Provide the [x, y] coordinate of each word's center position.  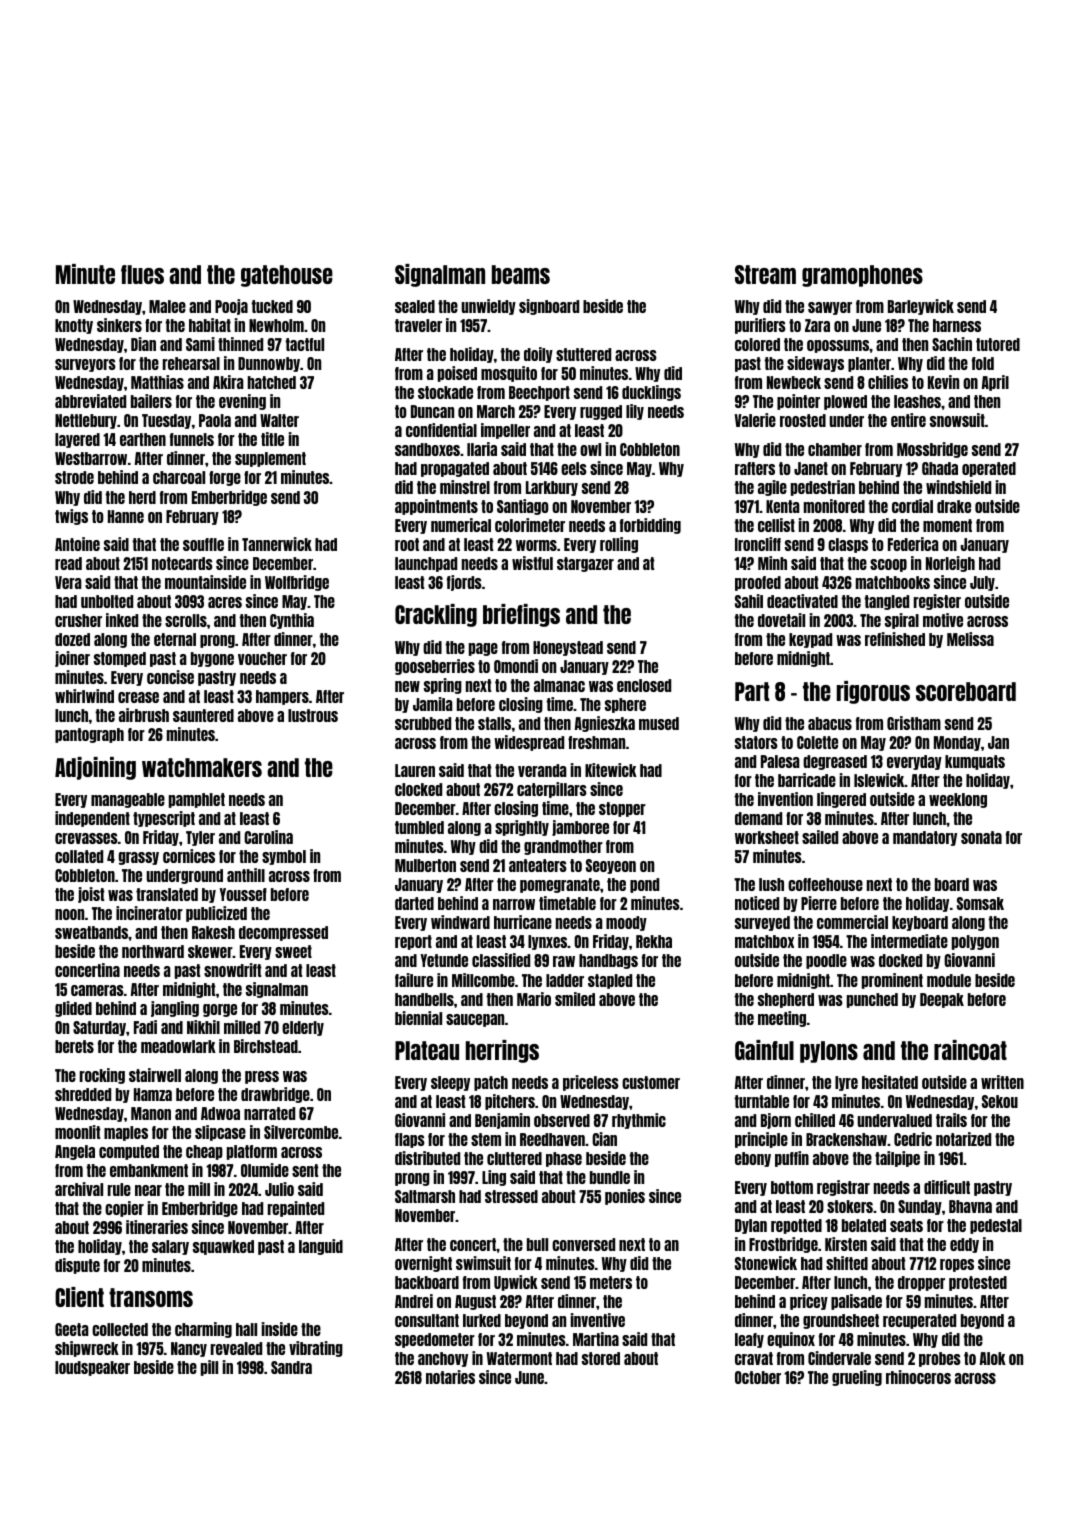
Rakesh [213, 932]
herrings [502, 1051]
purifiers [760, 326]
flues [142, 274]
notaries [450, 1377]
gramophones [862, 276]
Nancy [189, 1349]
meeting [782, 1019]
